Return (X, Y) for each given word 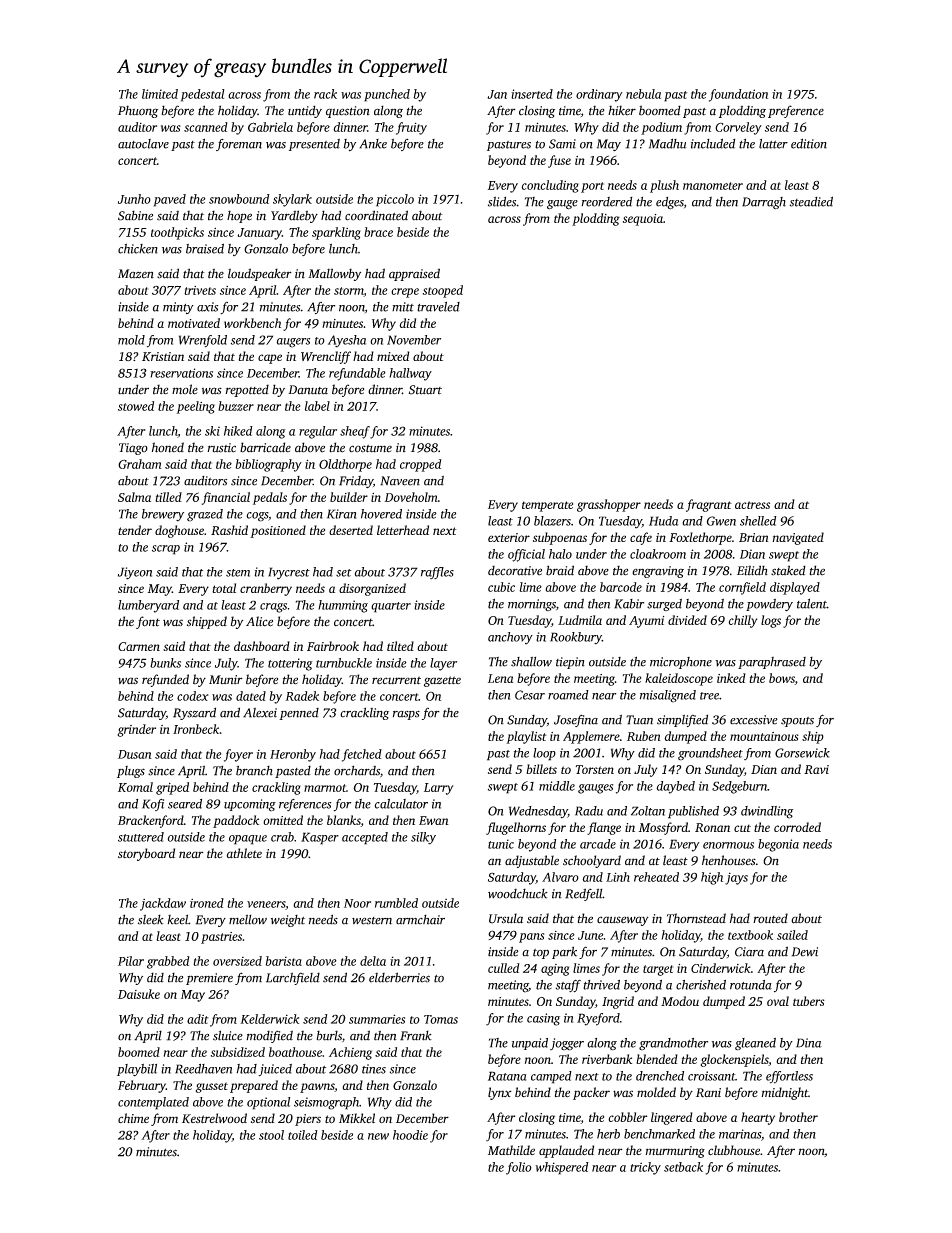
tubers (809, 1001)
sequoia (643, 220)
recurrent (396, 680)
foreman (239, 145)
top (541, 954)
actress (752, 505)
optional (268, 1103)
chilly (742, 621)
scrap (166, 550)
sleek (151, 919)
